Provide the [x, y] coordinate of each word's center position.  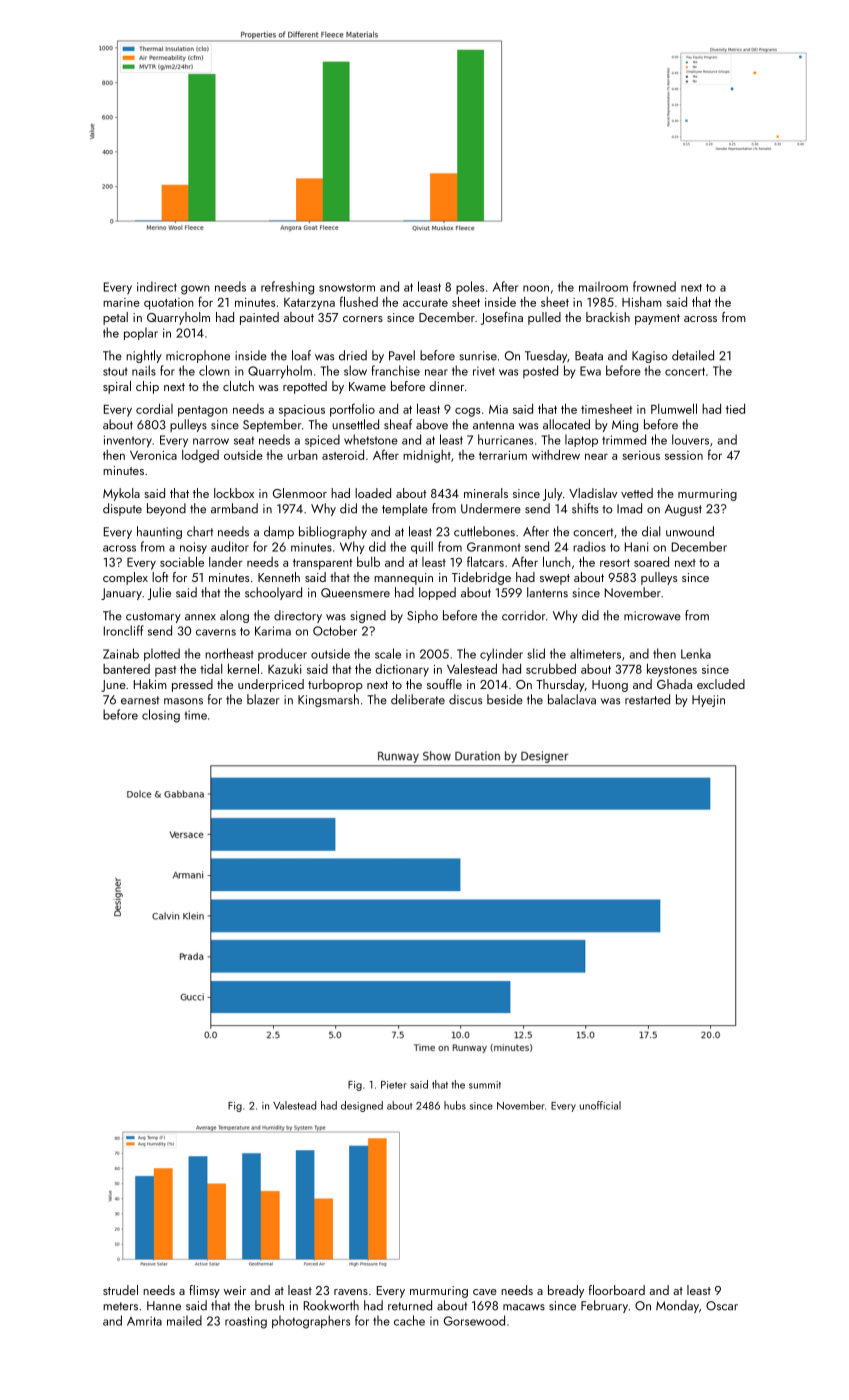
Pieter [394, 1085]
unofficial [600, 1105]
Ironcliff [124, 630]
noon [536, 288]
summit [485, 1085]
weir [235, 1290]
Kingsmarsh [328, 700]
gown [195, 290]
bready [566, 1291]
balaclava [572, 699]
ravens [351, 1292]
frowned [654, 286]
